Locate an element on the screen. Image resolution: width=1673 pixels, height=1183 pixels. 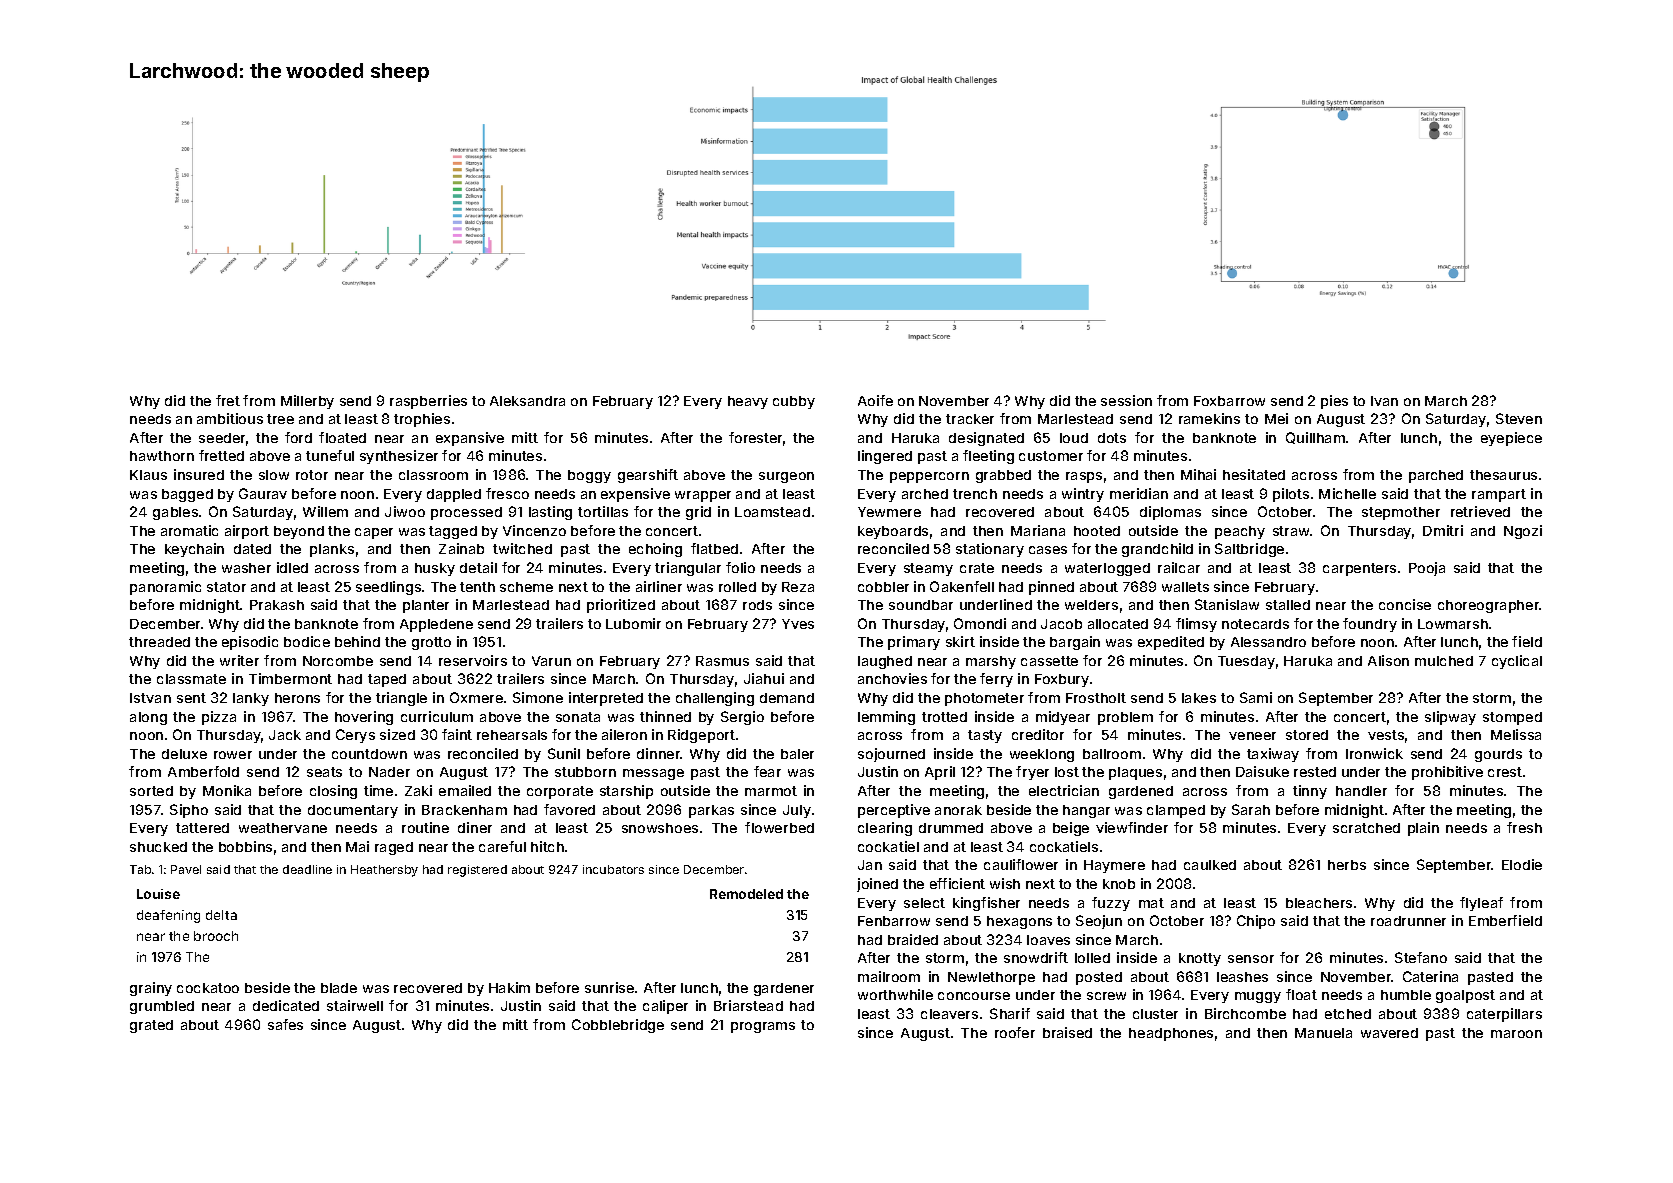
wallets is located at coordinates (1185, 587).
